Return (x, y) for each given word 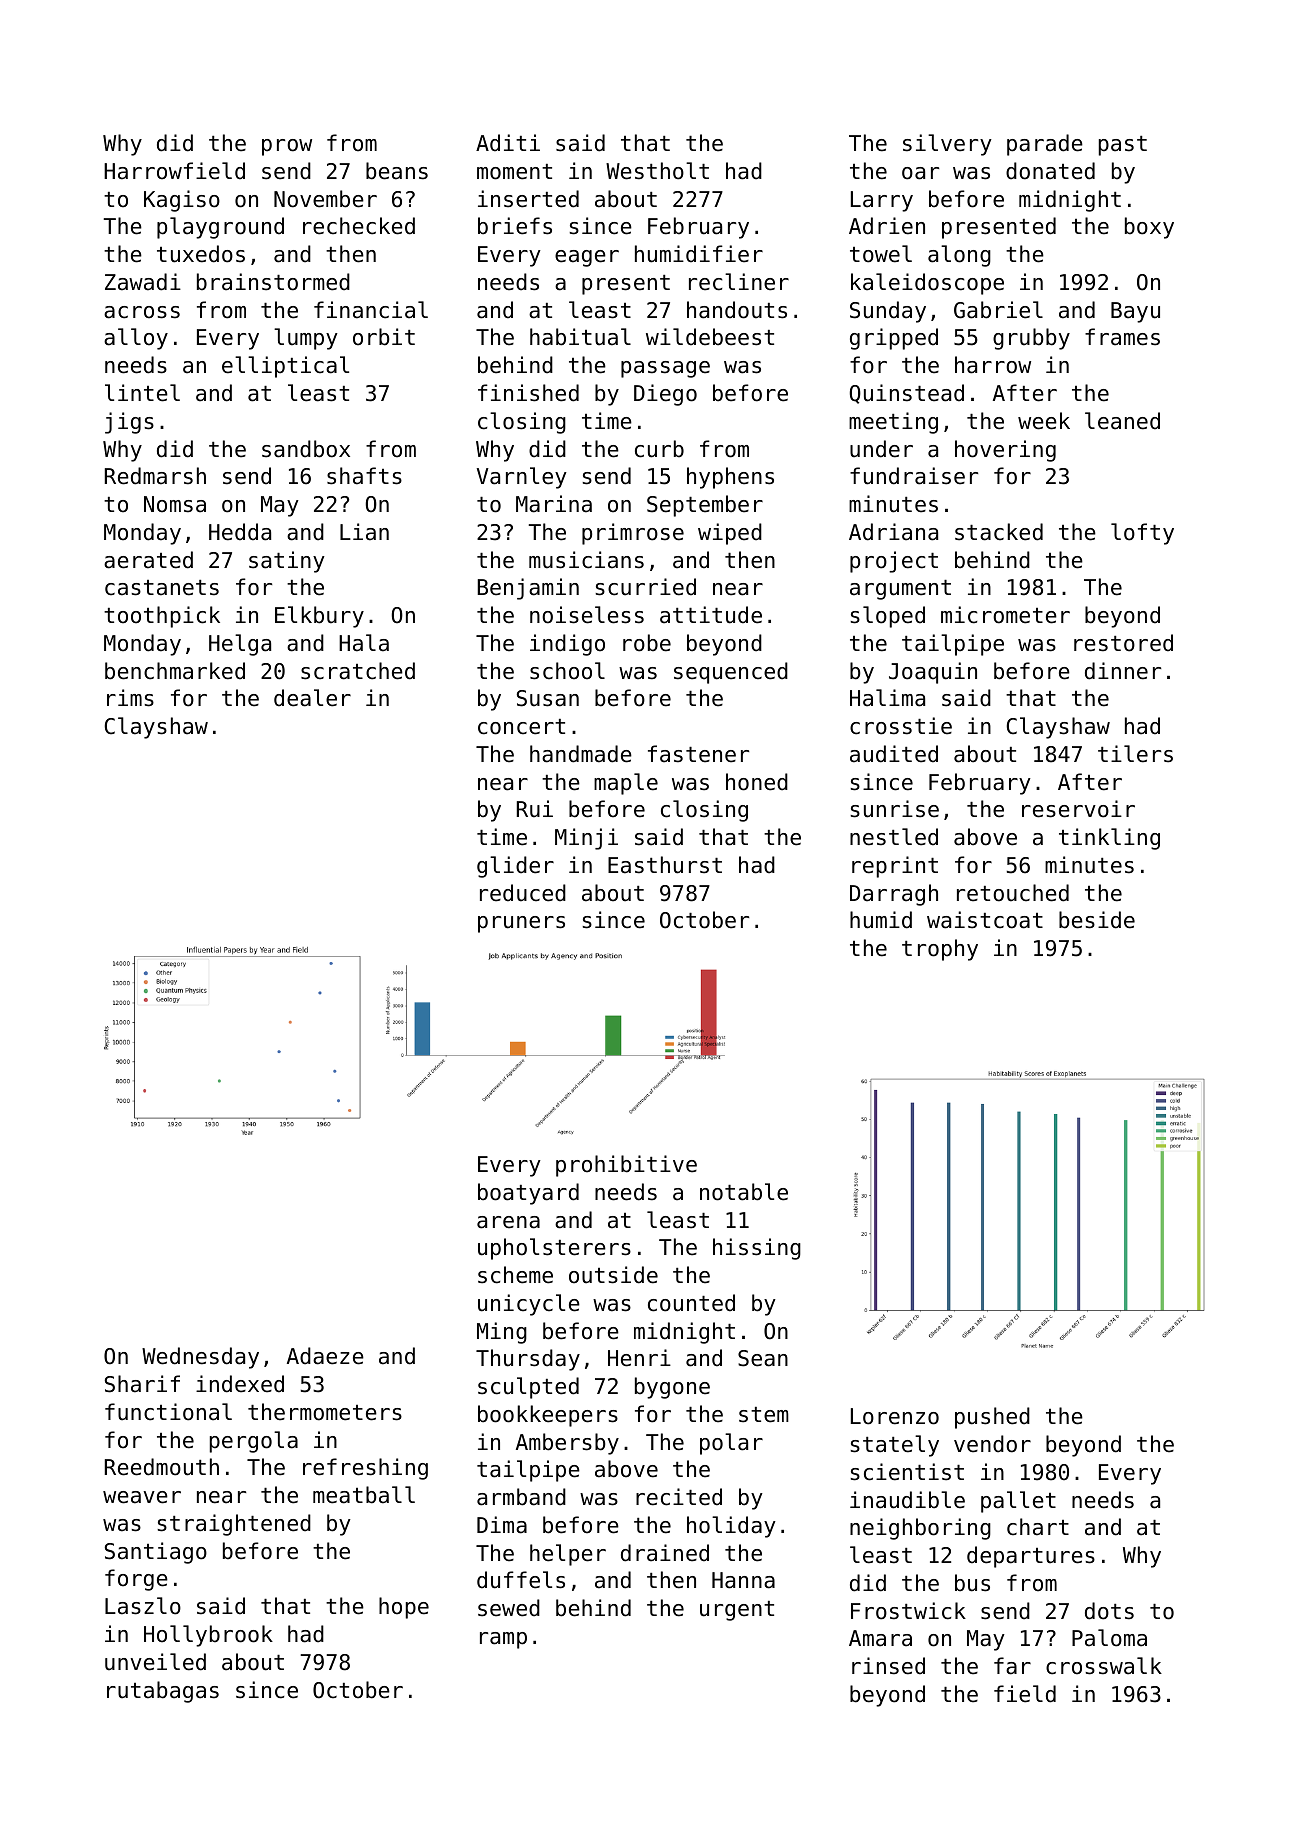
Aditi (508, 143)
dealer (312, 698)
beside (1097, 920)
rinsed (888, 1666)
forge (136, 1580)
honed (757, 782)
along (959, 256)
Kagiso (182, 201)
